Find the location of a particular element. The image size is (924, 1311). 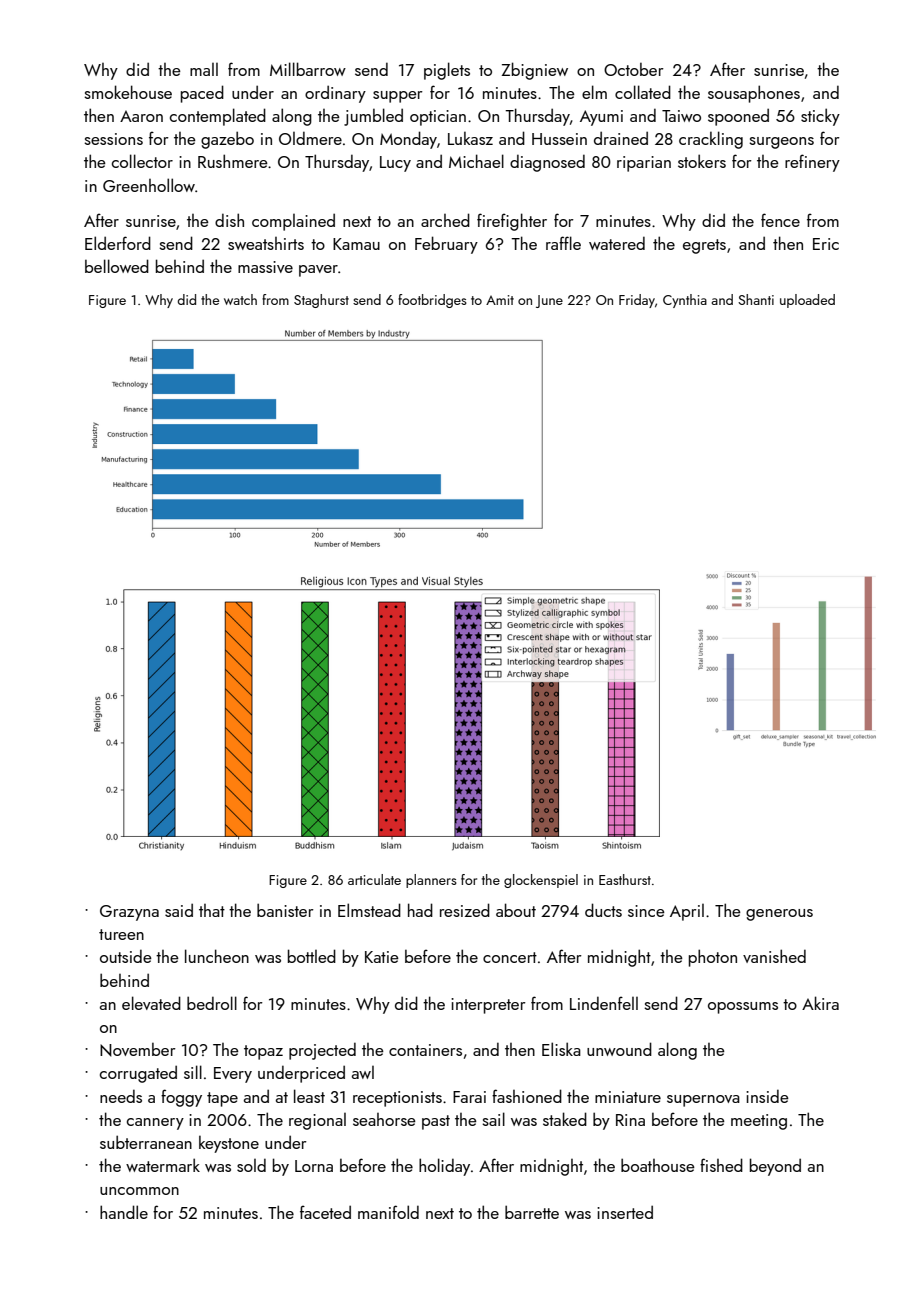

inserted is located at coordinates (625, 1212).
